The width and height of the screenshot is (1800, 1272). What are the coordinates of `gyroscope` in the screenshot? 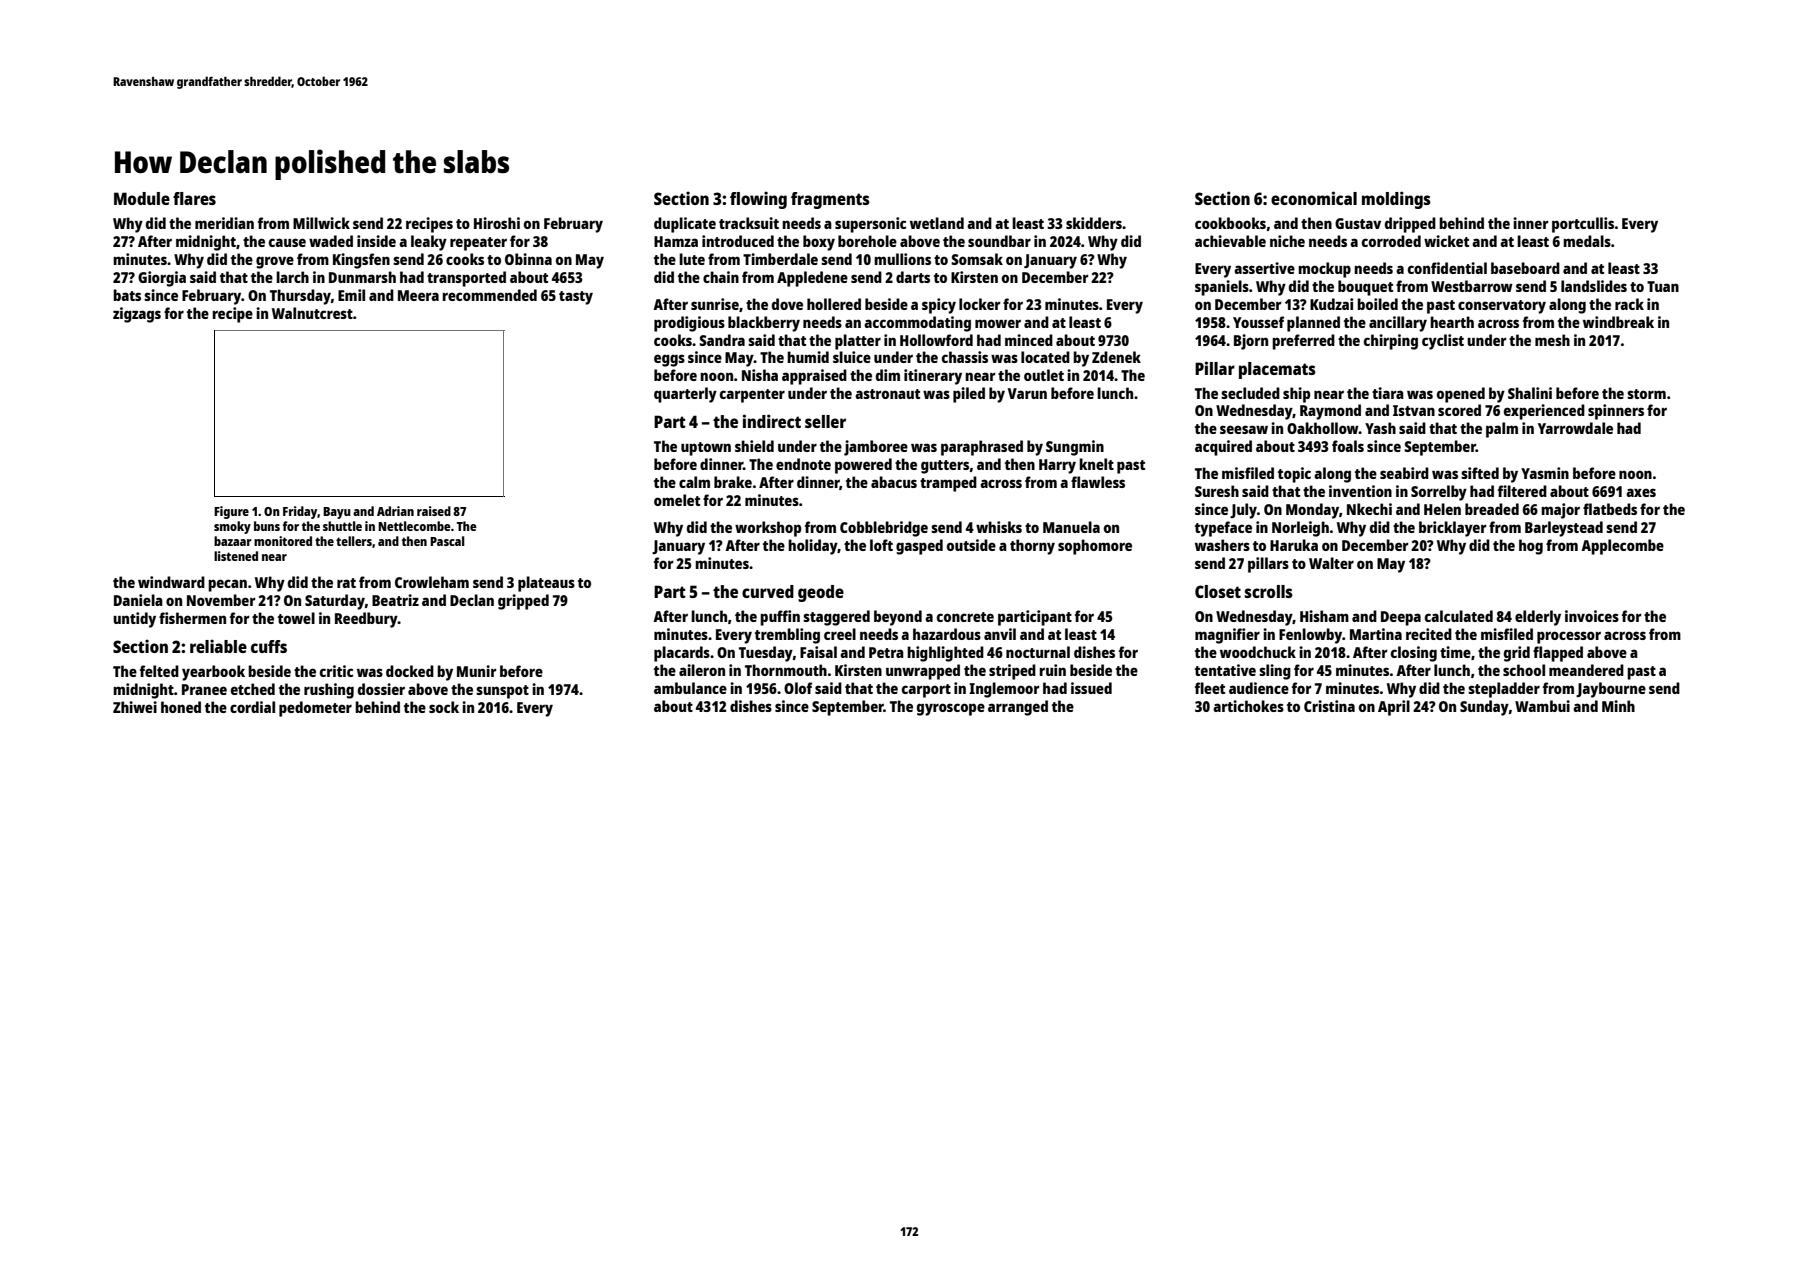 It's located at (951, 709).
